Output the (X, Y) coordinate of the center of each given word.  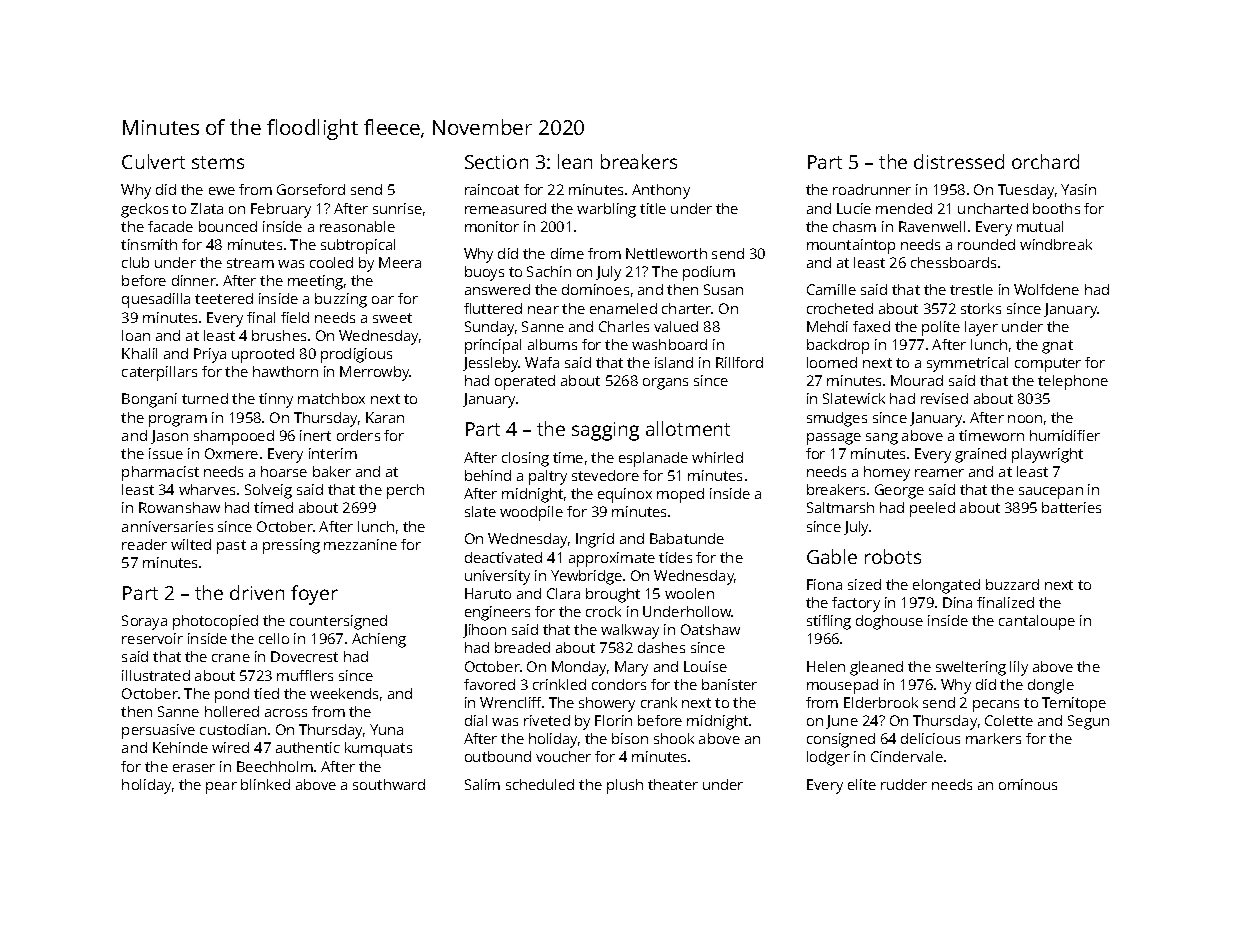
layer (981, 328)
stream (250, 263)
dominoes (595, 289)
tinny (276, 400)
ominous (1028, 784)
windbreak (1056, 244)
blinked (265, 784)
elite (862, 784)
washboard (669, 344)
